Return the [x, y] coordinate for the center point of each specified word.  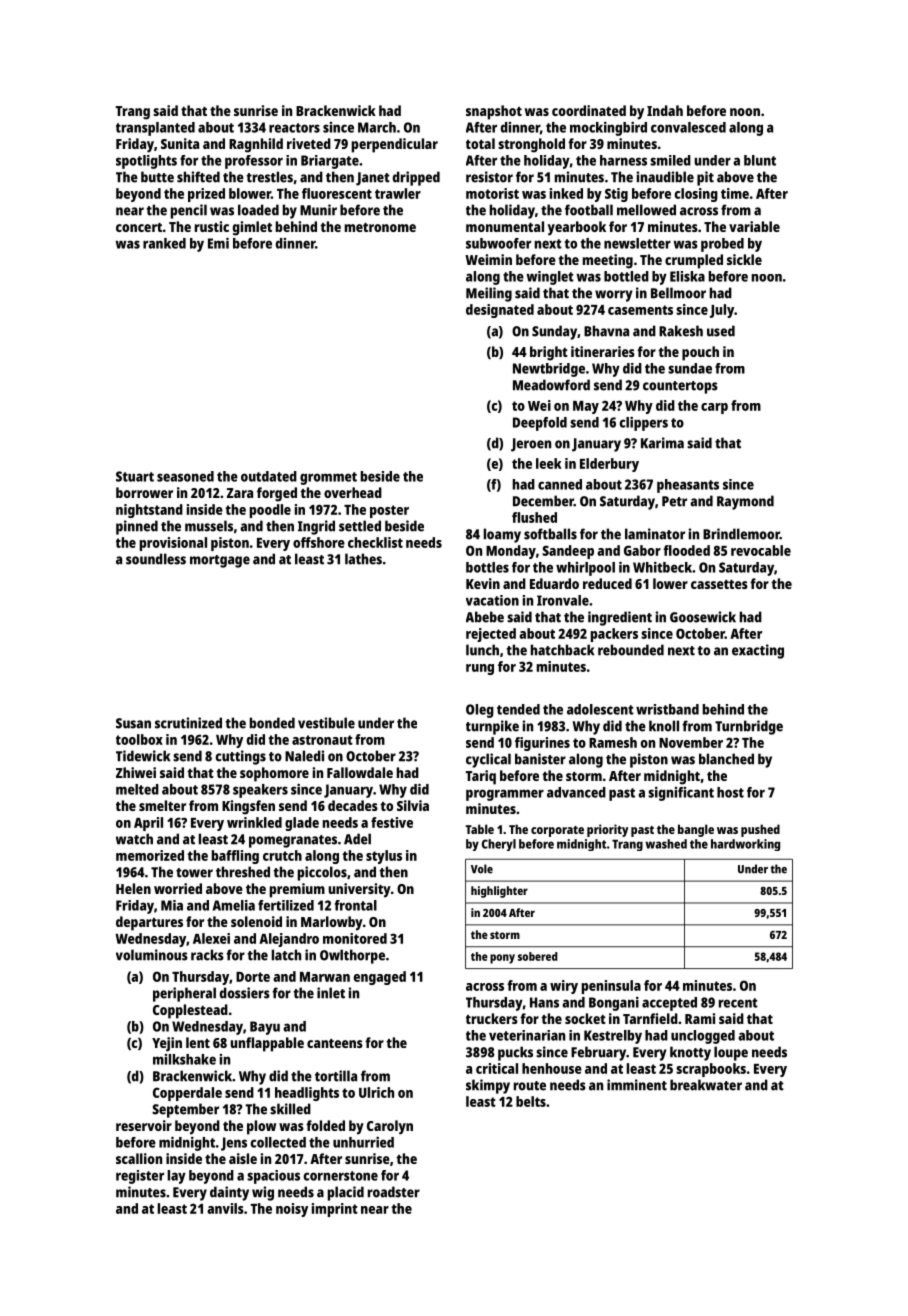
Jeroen [531, 445]
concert [139, 227]
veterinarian [527, 1035]
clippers [644, 423]
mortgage [220, 561]
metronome [380, 227]
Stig [616, 195]
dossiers [245, 993]
